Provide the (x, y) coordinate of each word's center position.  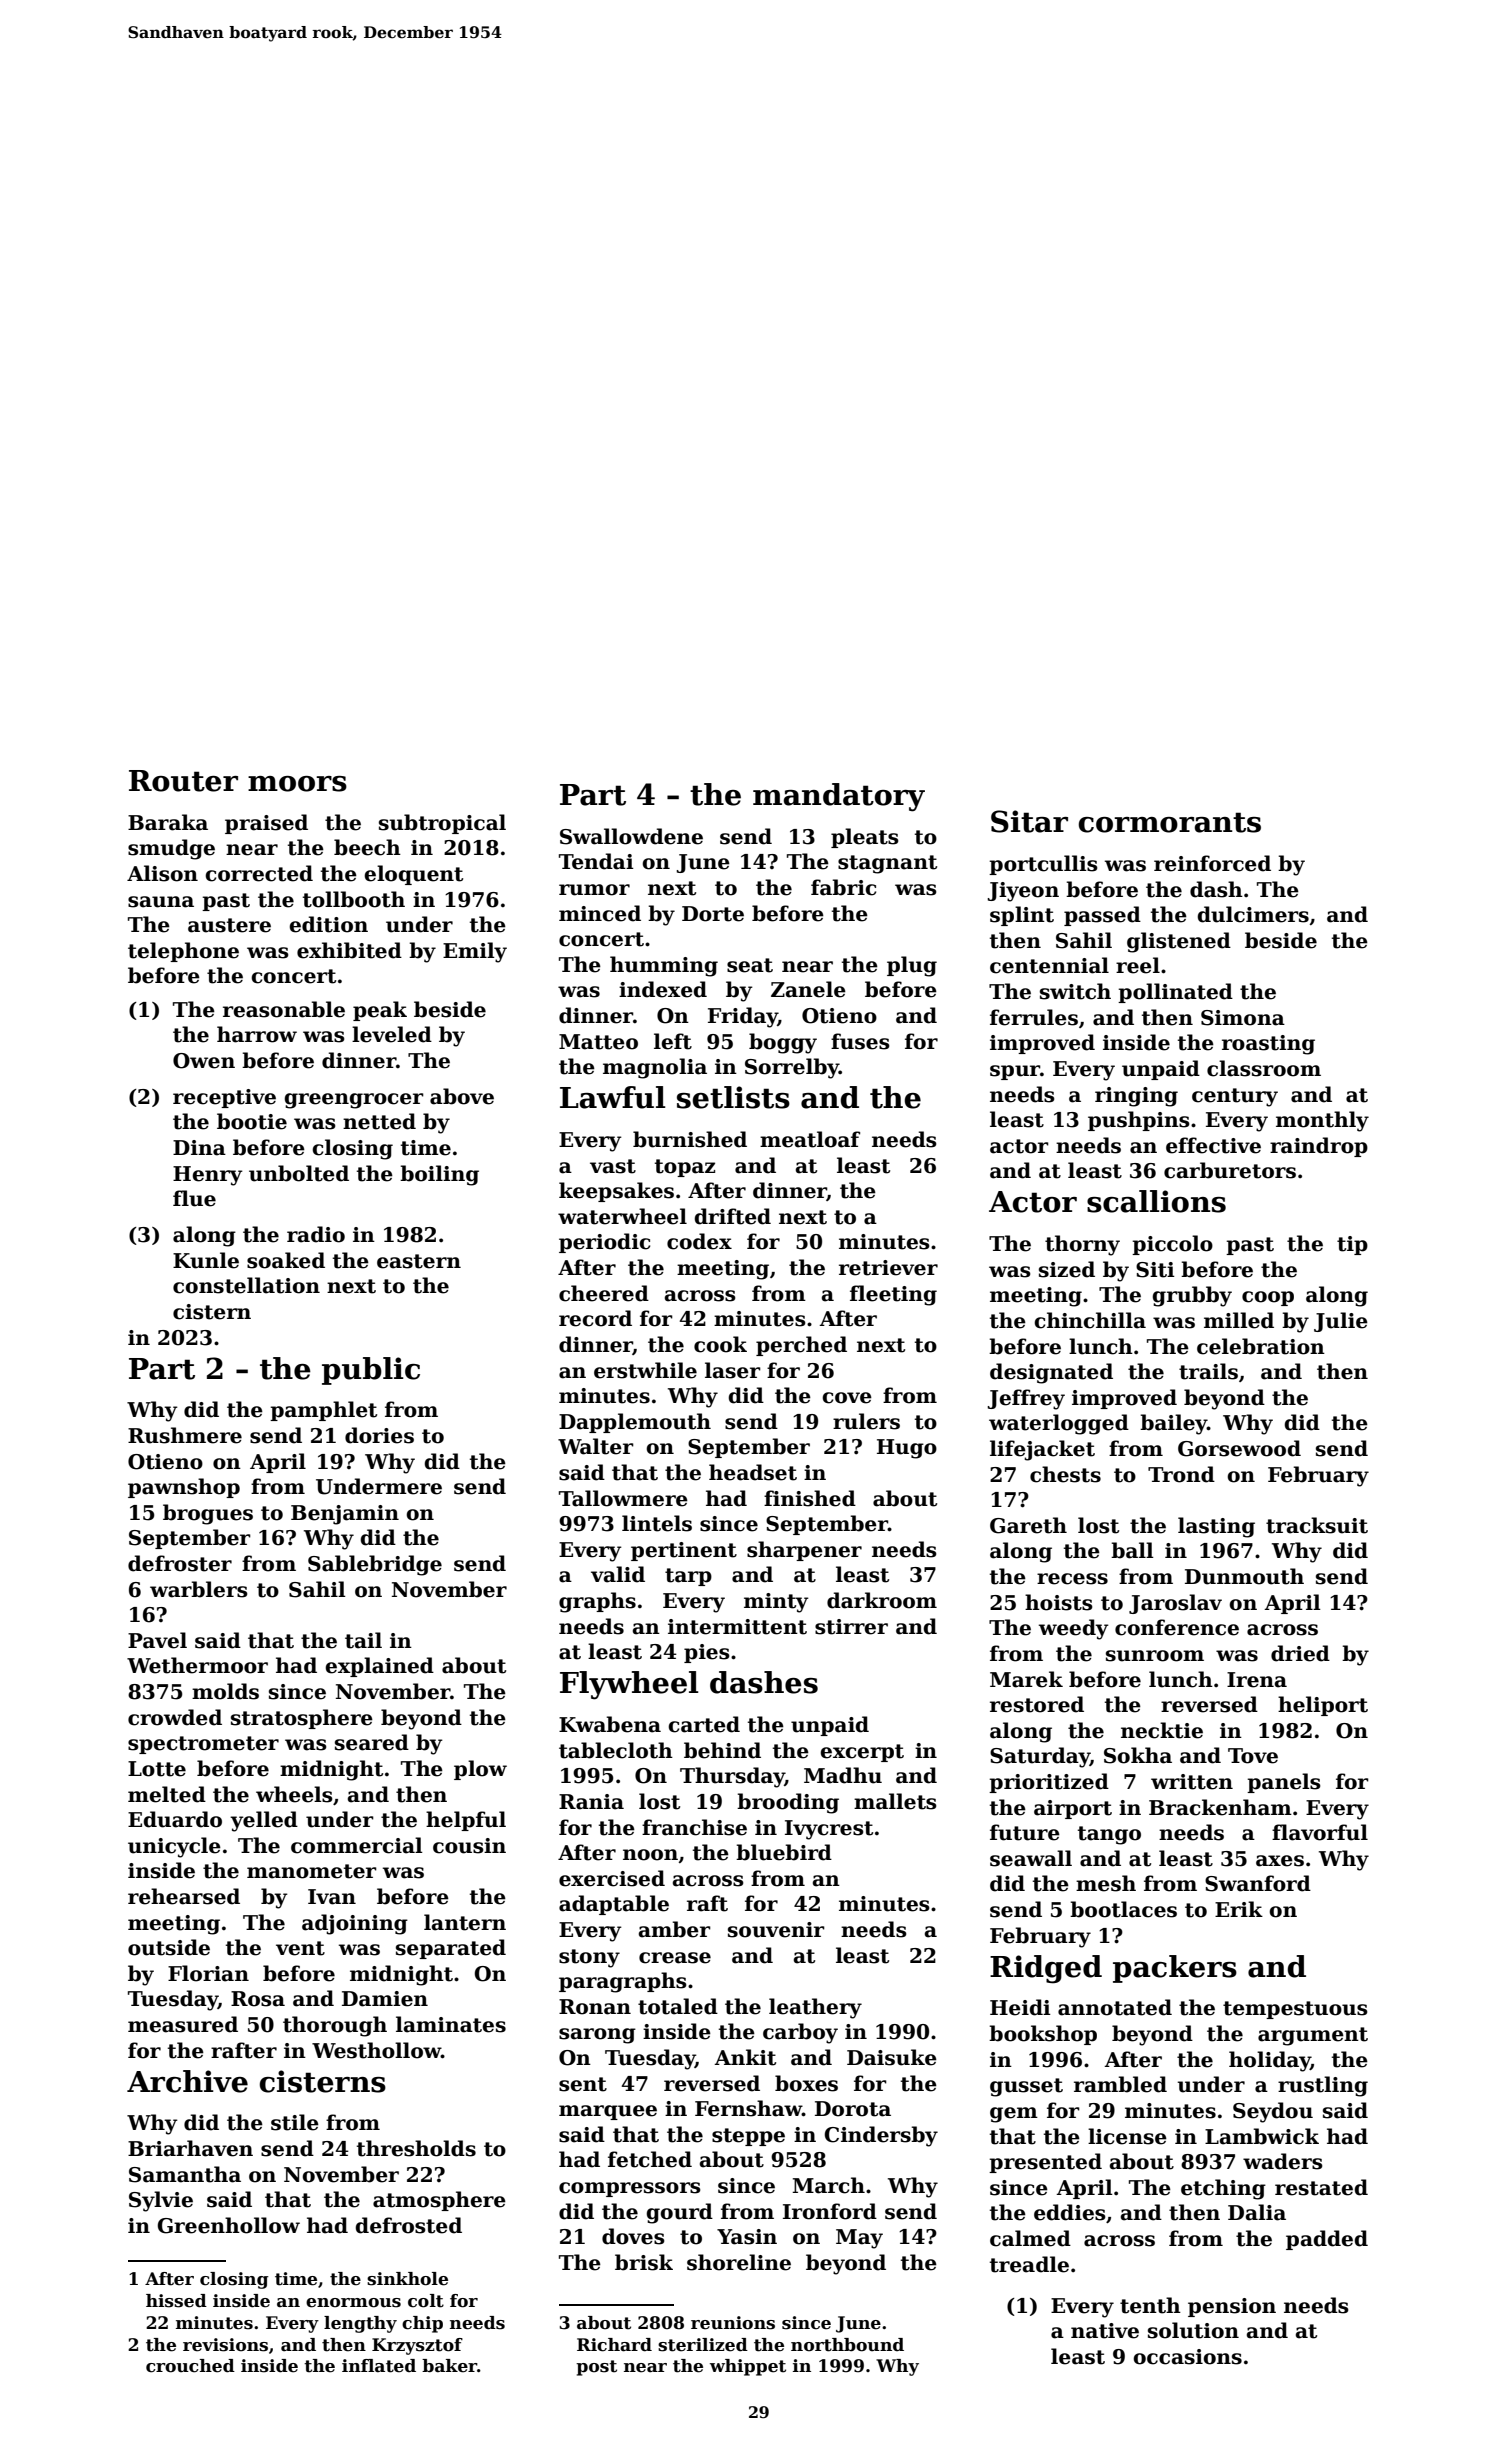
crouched (190, 2366)
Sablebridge (375, 1565)
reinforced (1212, 863)
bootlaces (1123, 1909)
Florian (208, 1973)
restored (1037, 1704)
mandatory (839, 797)
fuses (860, 1041)
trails (1208, 1371)
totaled (678, 2006)
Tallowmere (623, 1498)
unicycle (174, 1847)
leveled (392, 1034)
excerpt (862, 1753)
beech (367, 847)
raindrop (1319, 1147)
